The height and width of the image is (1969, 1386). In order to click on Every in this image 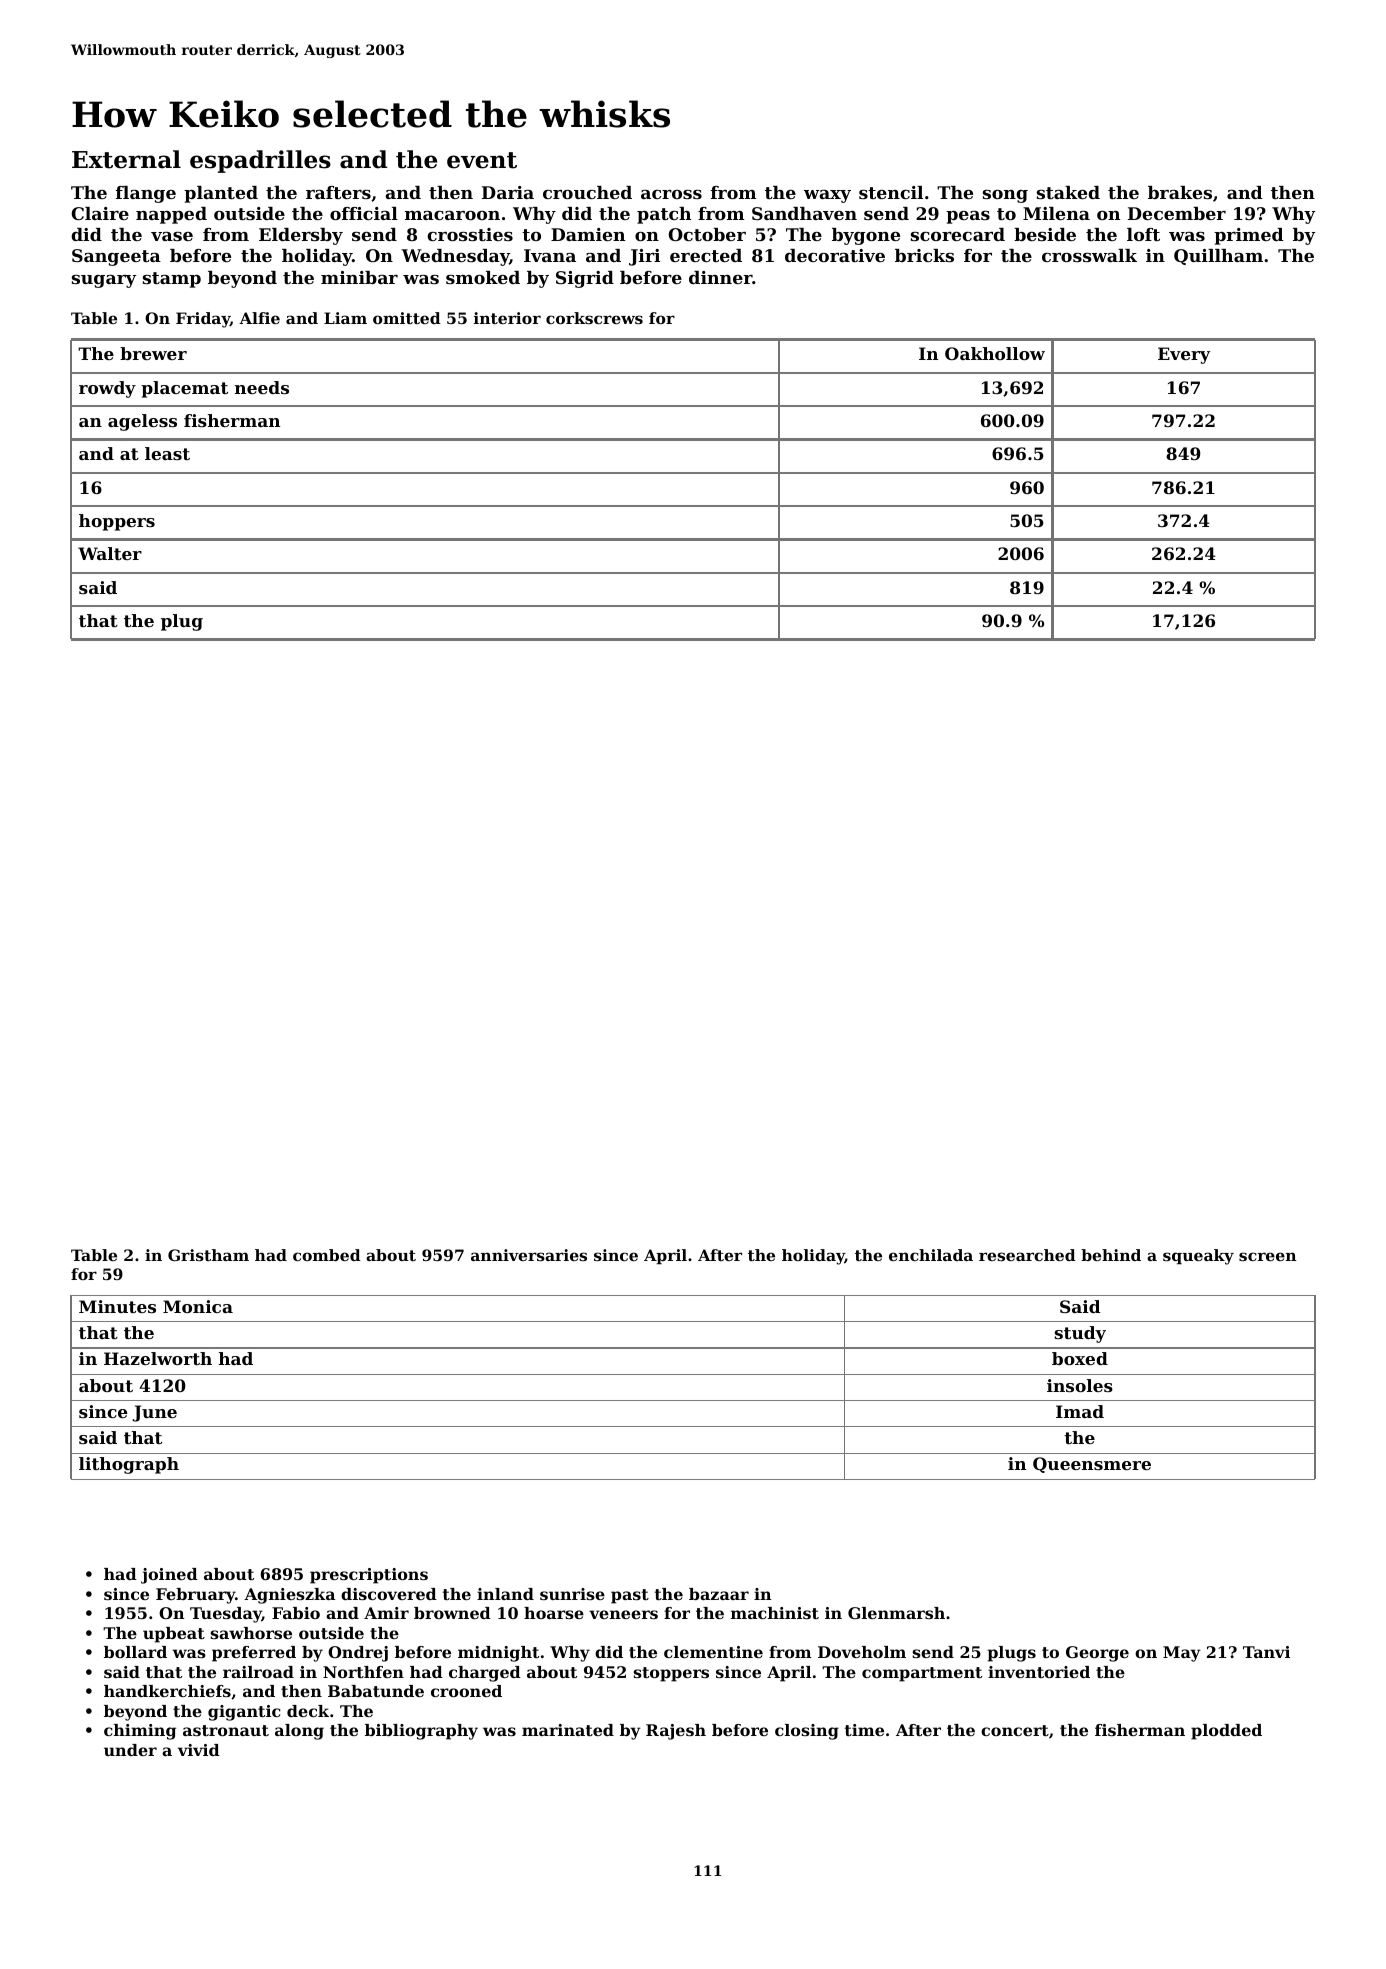, I will do `click(1184, 355)`.
